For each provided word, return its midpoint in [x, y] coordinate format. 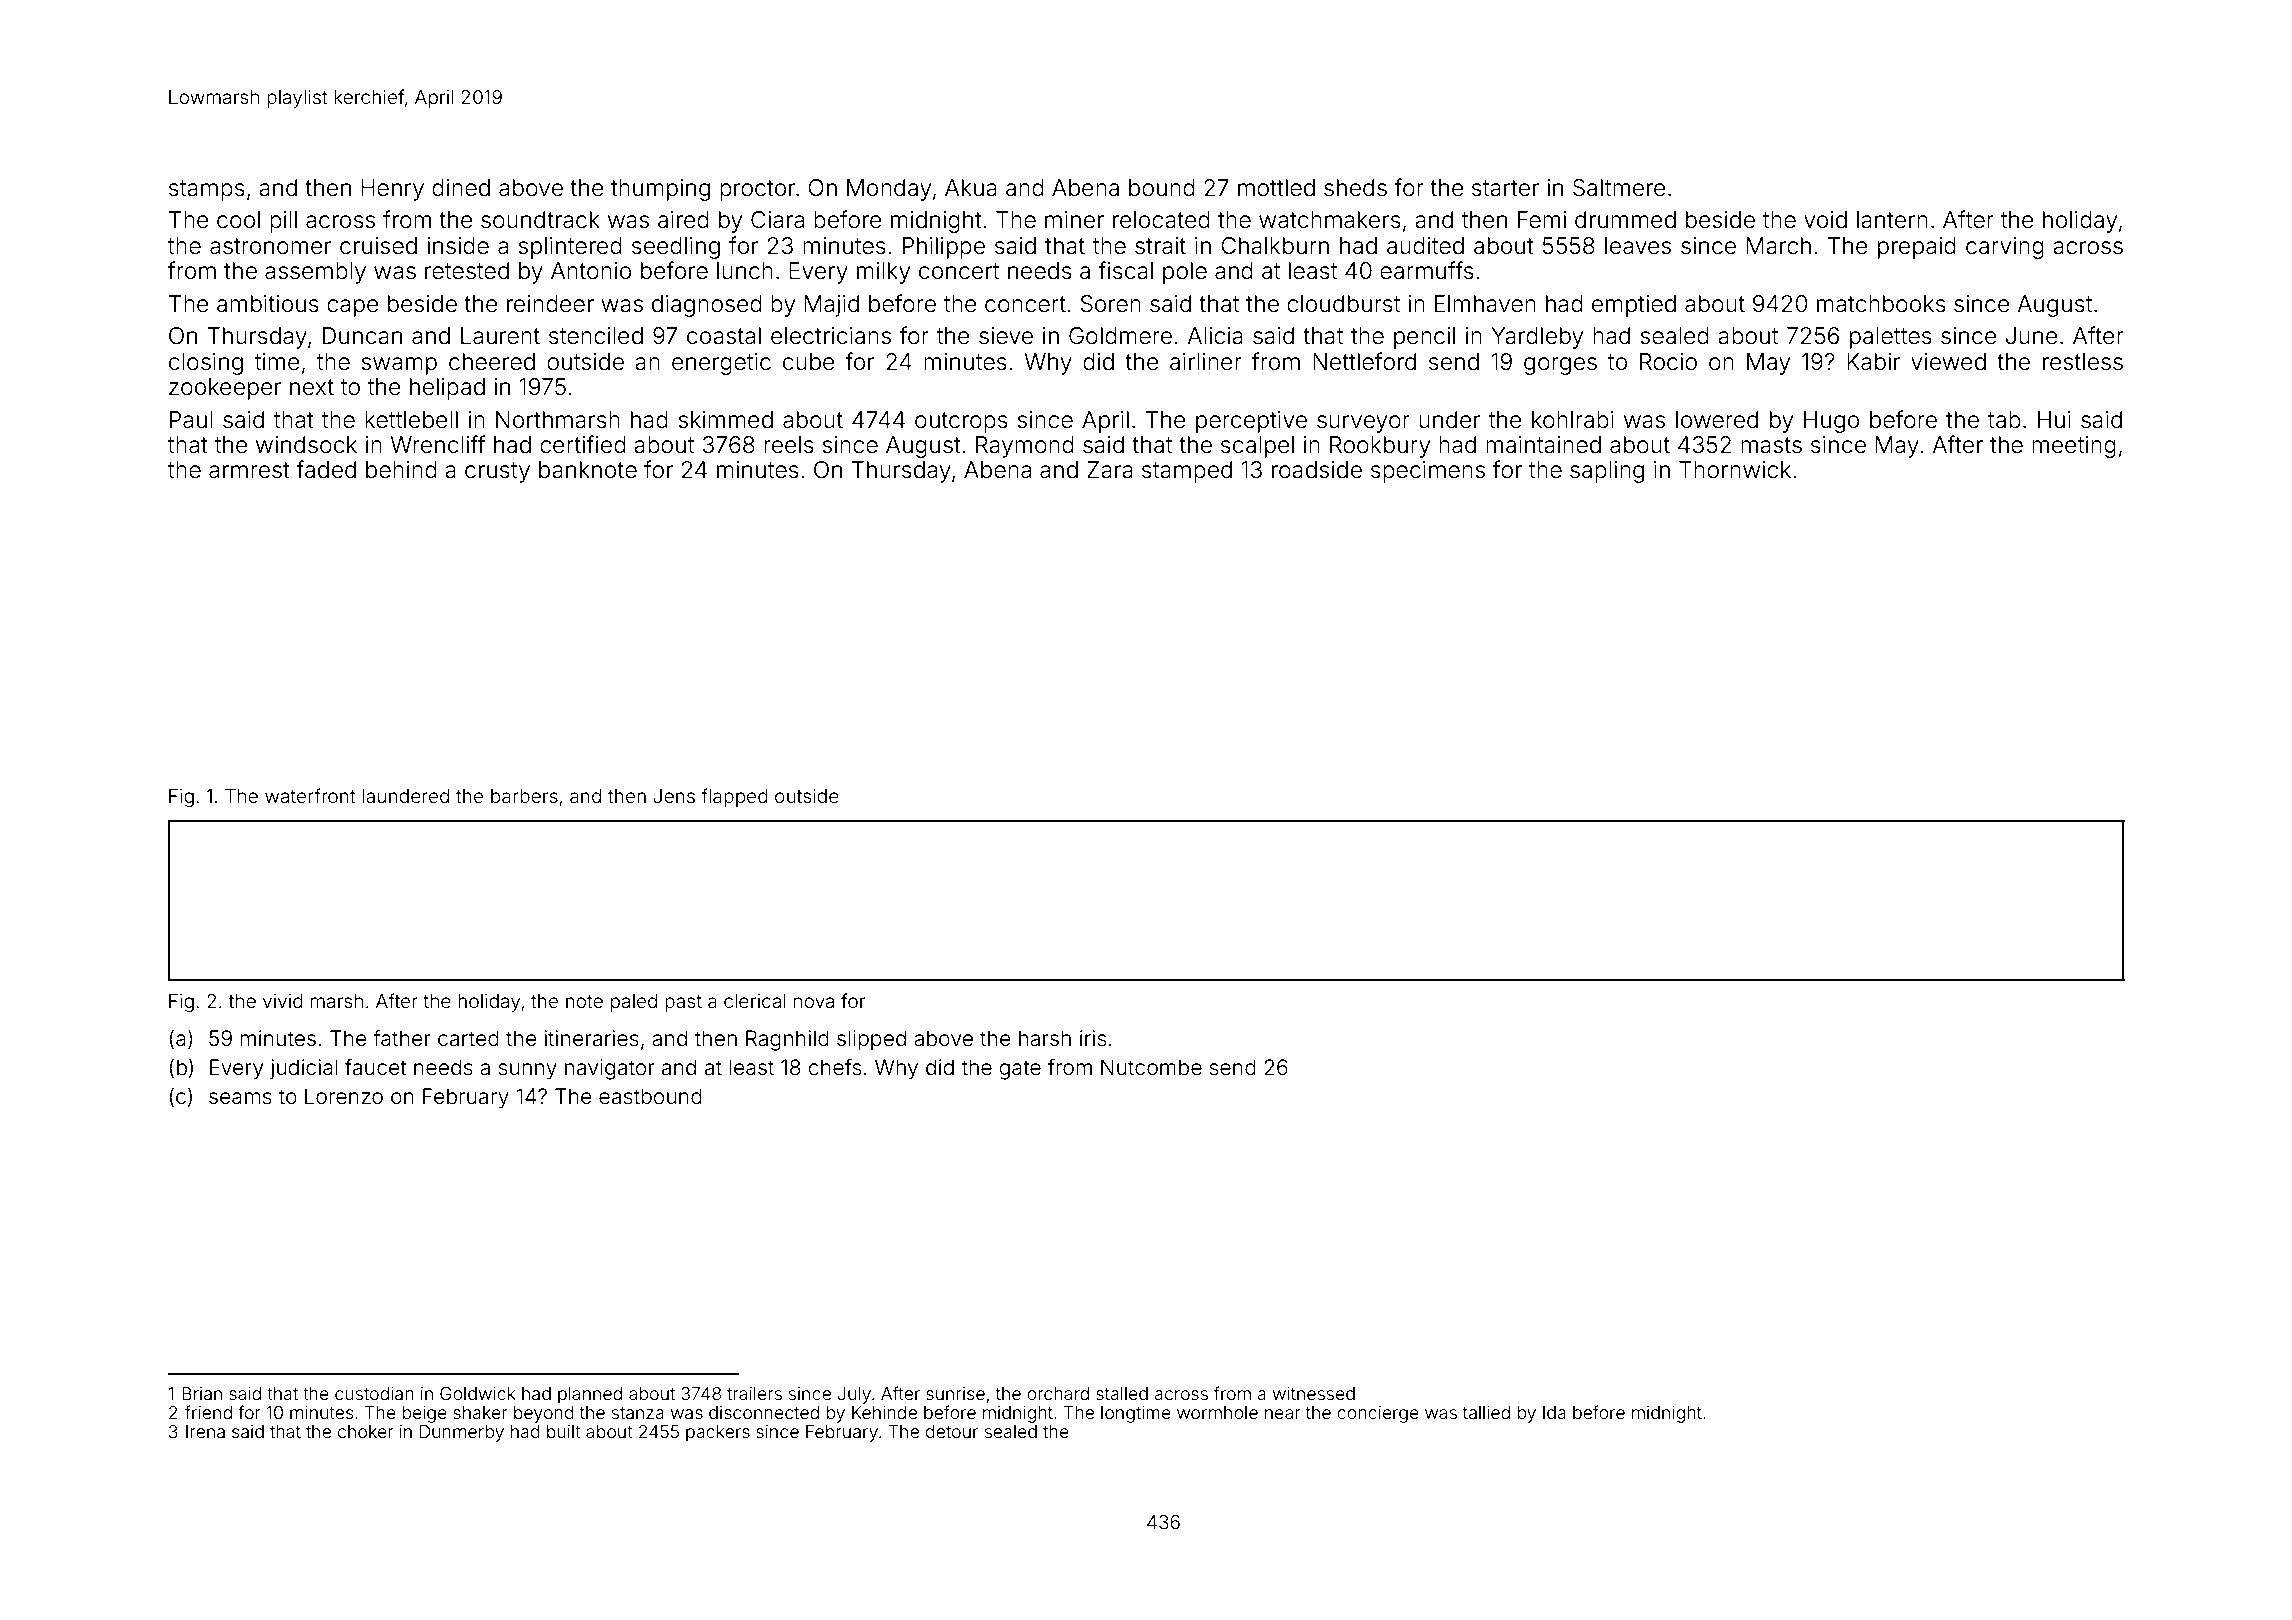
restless [2083, 362]
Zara [1110, 470]
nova [814, 1002]
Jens [674, 796]
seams [240, 1098]
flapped [734, 797]
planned [590, 1395]
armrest [249, 470]
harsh [1045, 1038]
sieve [1006, 336]
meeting [2074, 447]
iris [1093, 1038]
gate [1020, 1070]
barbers [524, 796]
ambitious [268, 304]
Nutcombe [1151, 1067]
